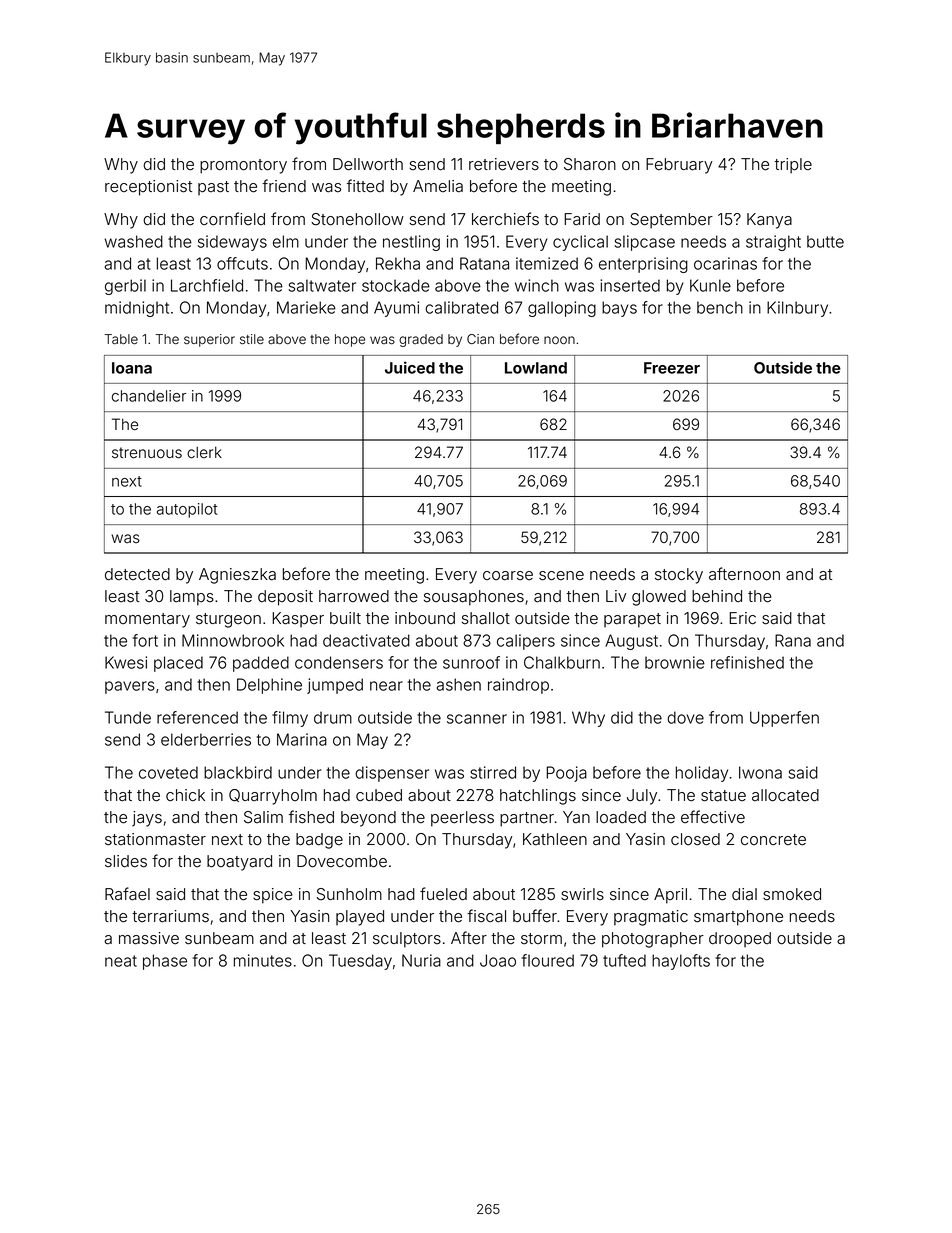 Image resolution: width=952 pixels, height=1233 pixels. I want to click on February, so click(679, 166).
